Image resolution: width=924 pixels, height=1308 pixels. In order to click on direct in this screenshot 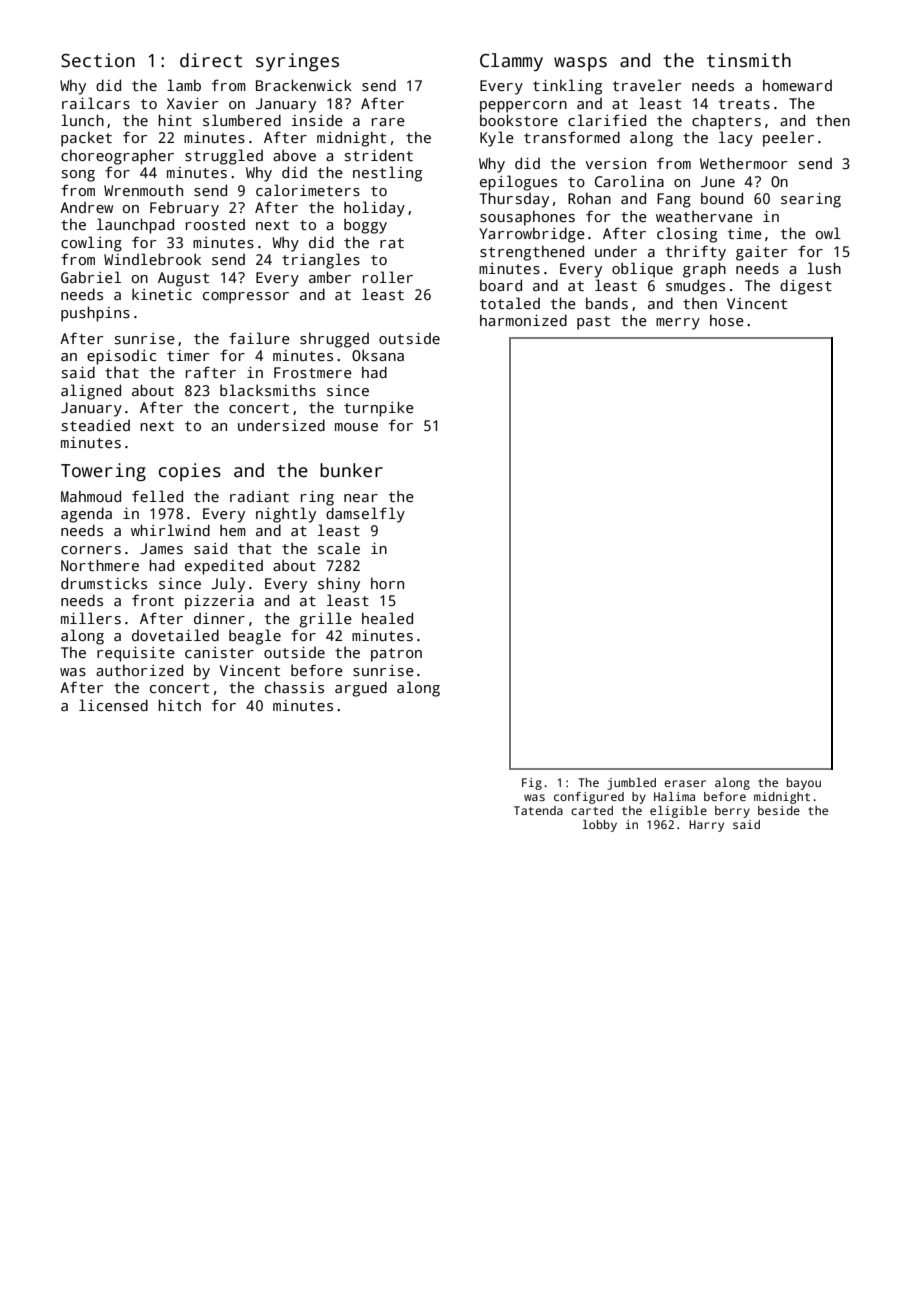, I will do `click(211, 60)`.
